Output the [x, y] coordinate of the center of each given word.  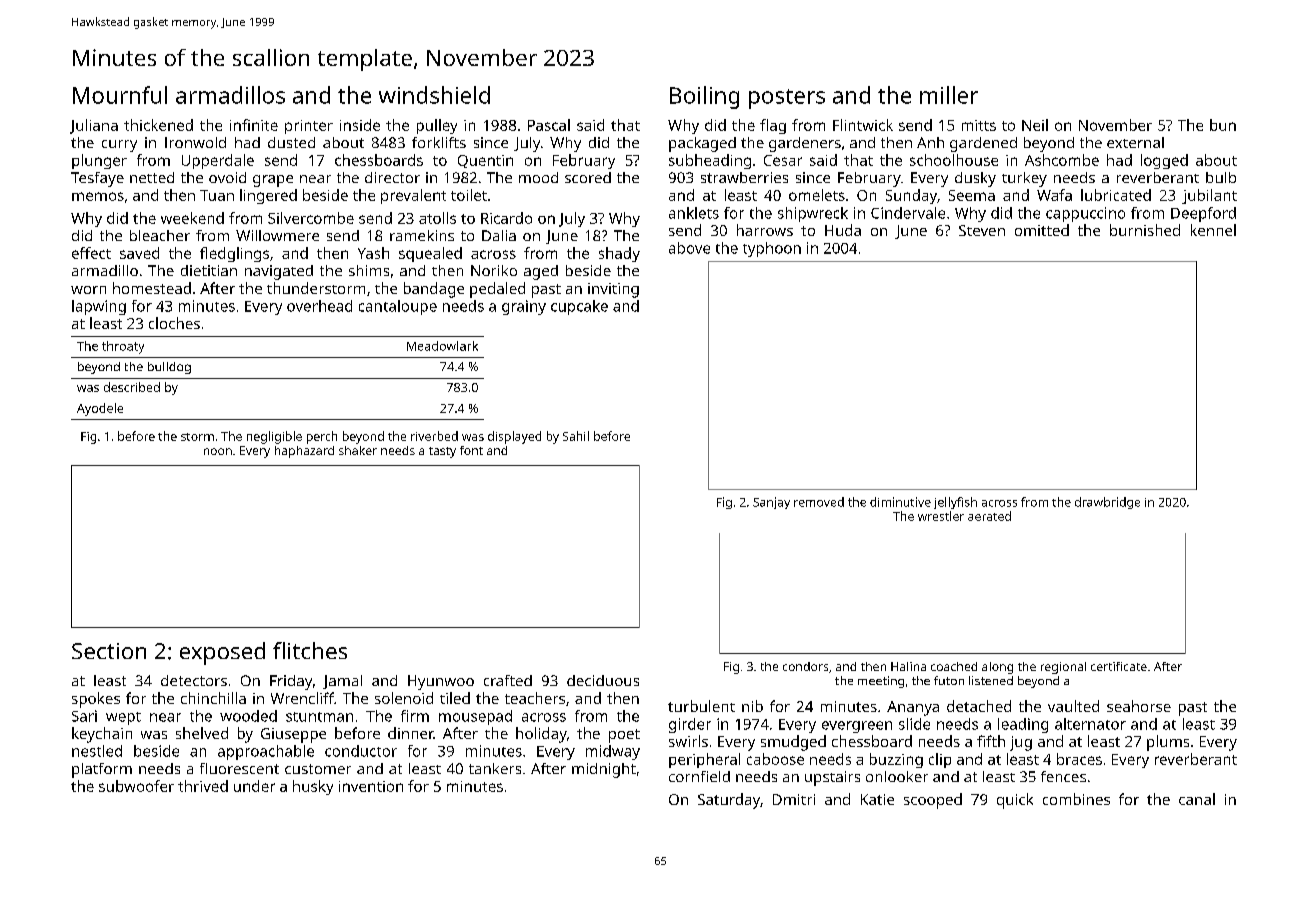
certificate [1119, 666]
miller [949, 95]
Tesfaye [97, 179]
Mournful [120, 95]
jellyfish [955, 503]
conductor [361, 751]
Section [109, 651]
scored [588, 177]
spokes [96, 700]
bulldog [169, 368]
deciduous [603, 680]
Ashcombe [1062, 160]
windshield [434, 95]
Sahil [576, 436]
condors [805, 666]
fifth [991, 741]
